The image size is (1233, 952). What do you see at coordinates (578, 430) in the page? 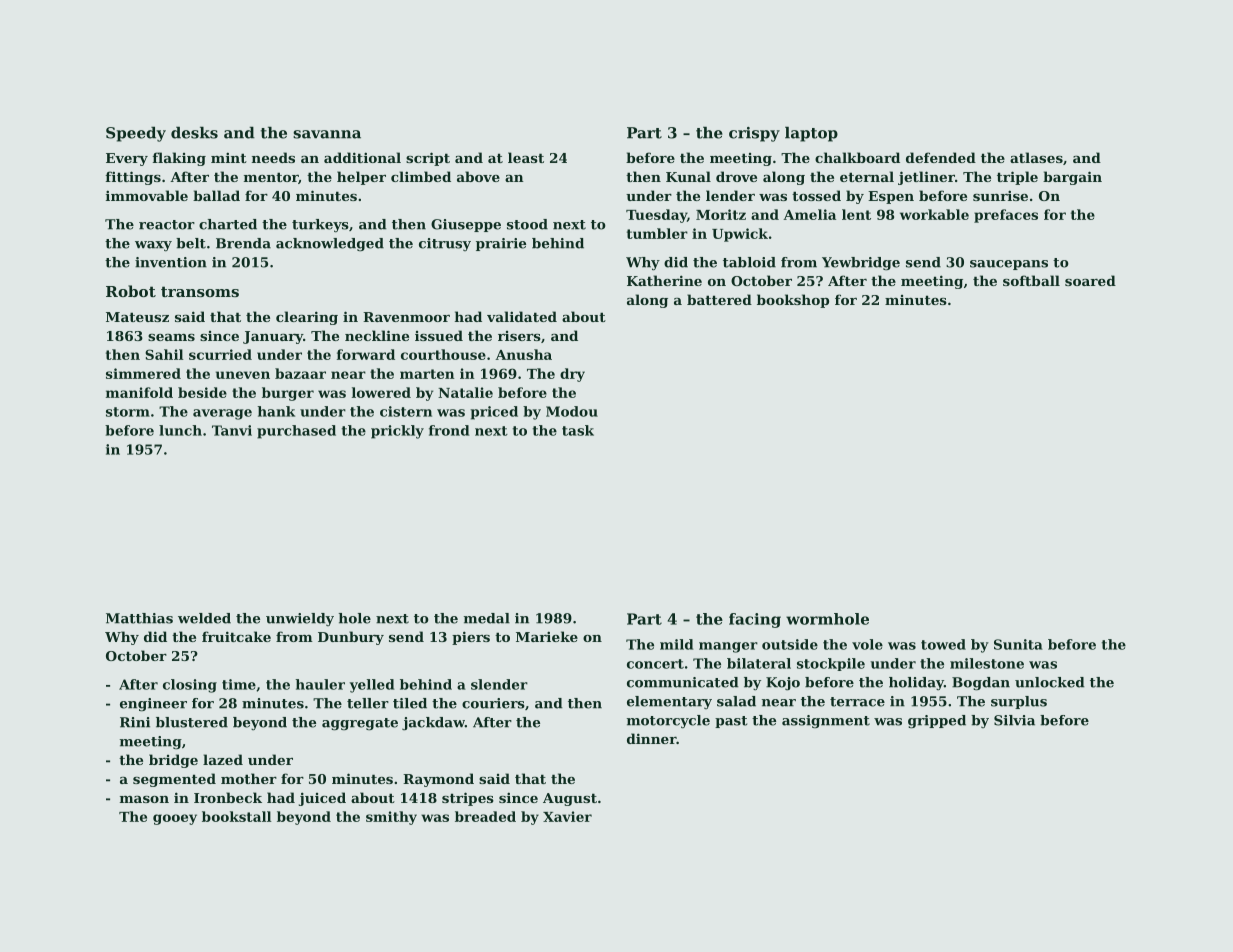
I see `task` at bounding box center [578, 430].
